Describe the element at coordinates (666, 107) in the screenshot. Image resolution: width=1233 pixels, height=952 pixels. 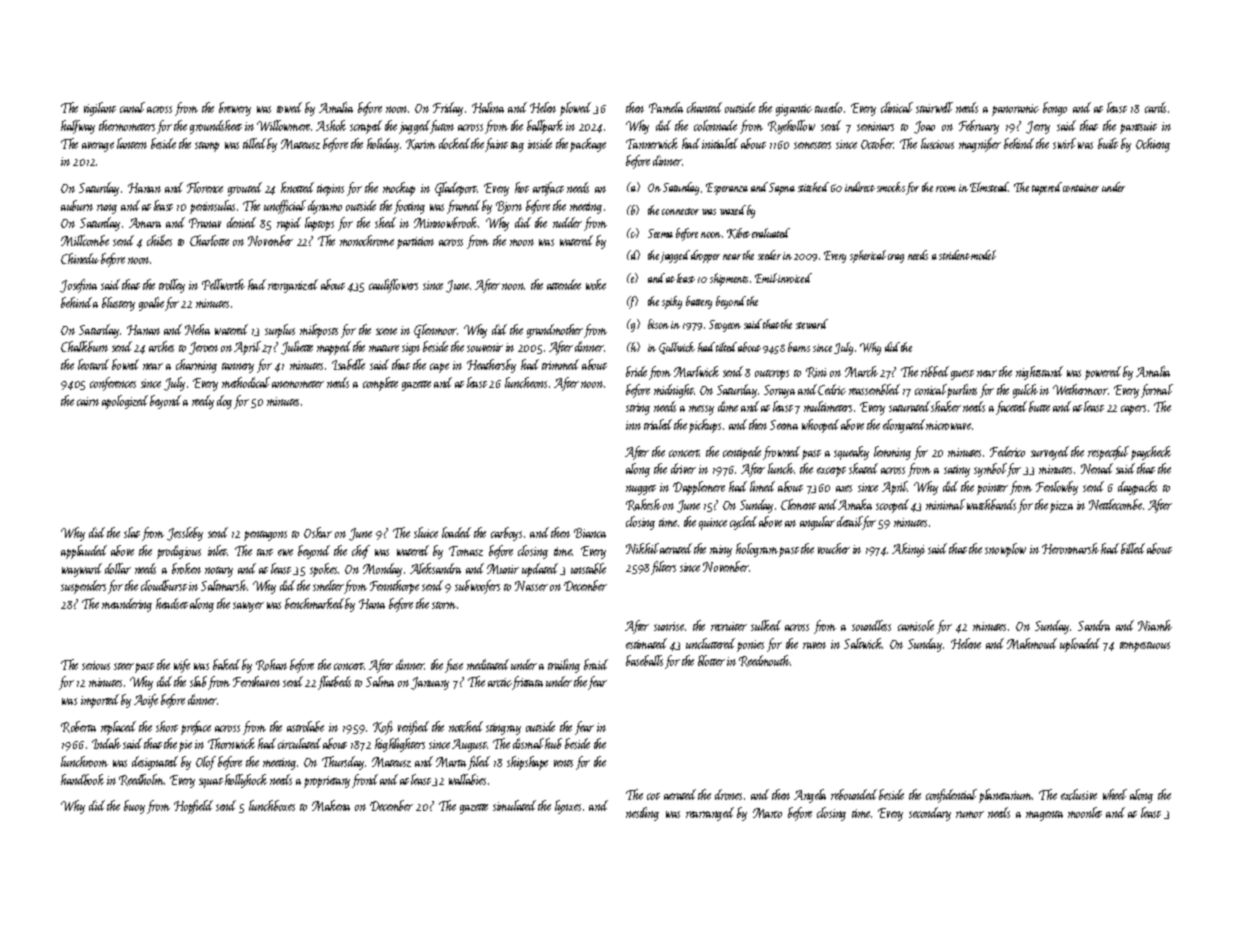
I see `Pamela` at that location.
